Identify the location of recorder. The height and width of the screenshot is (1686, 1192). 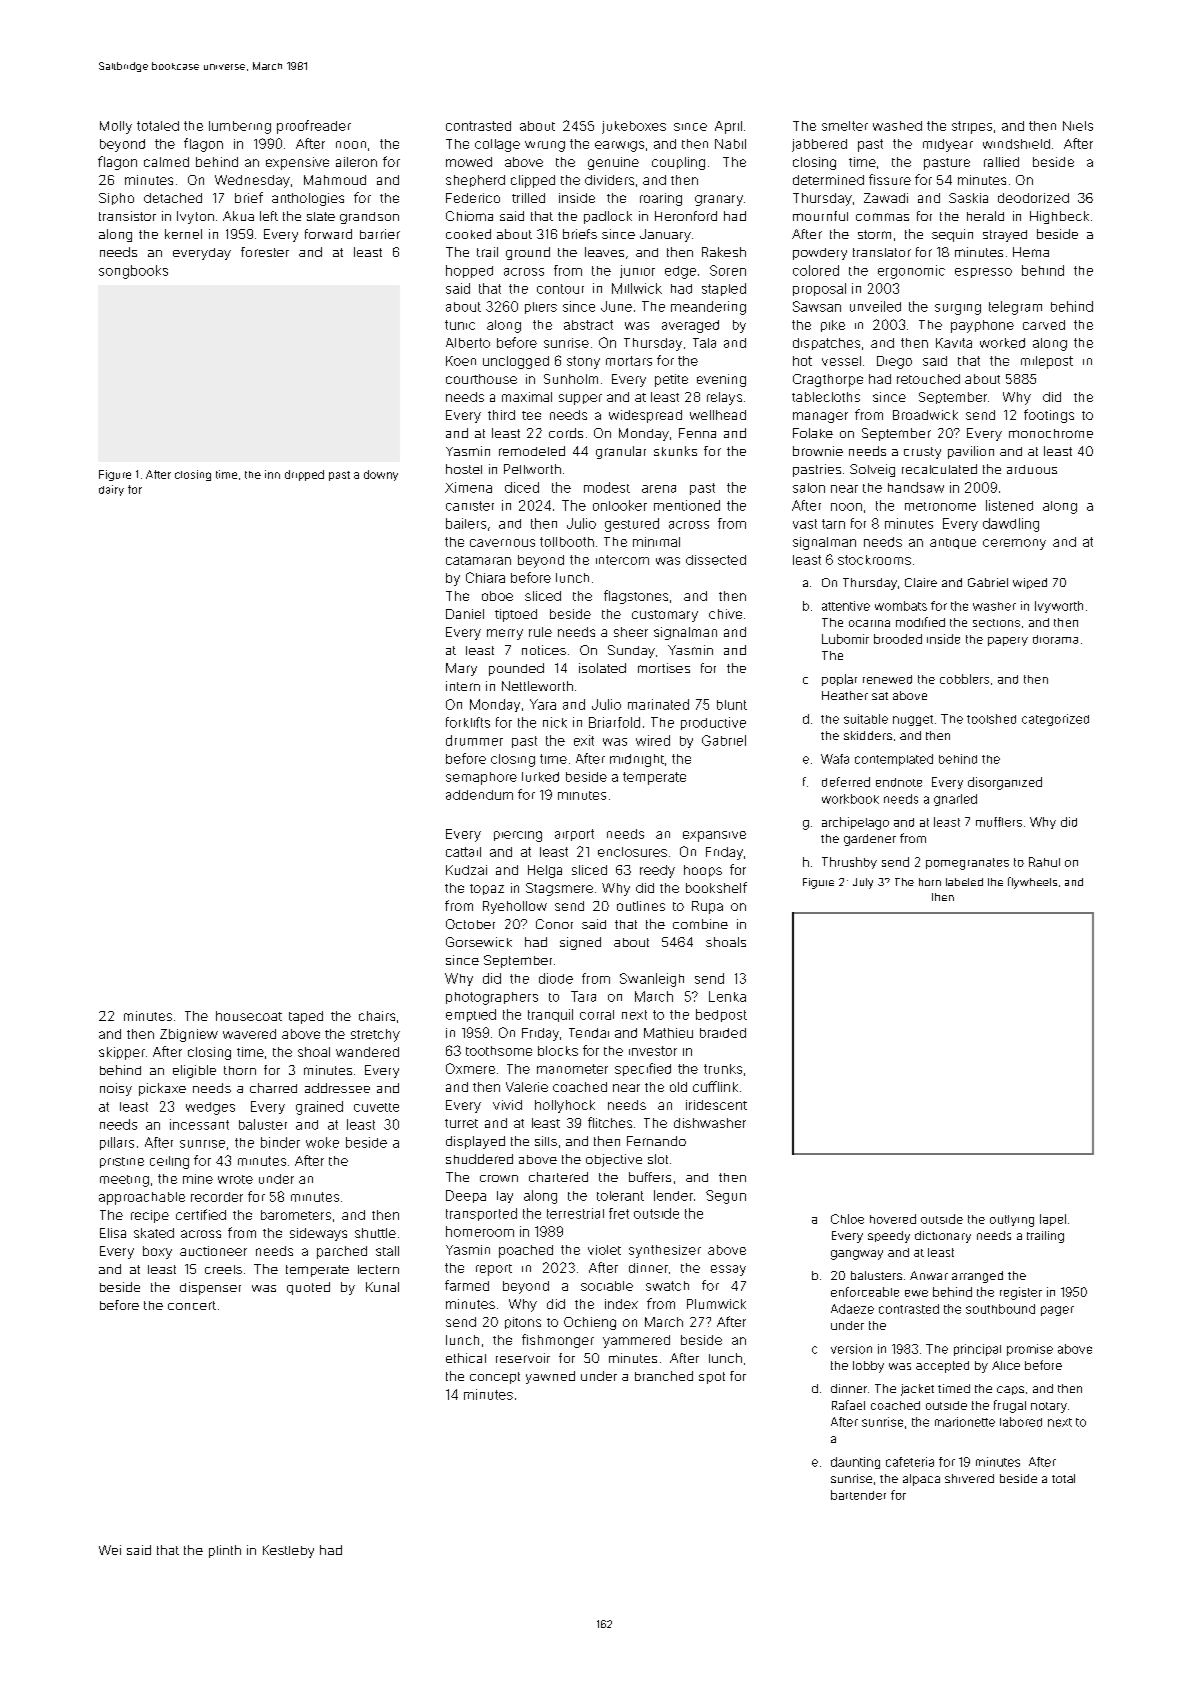
(217, 1197).
